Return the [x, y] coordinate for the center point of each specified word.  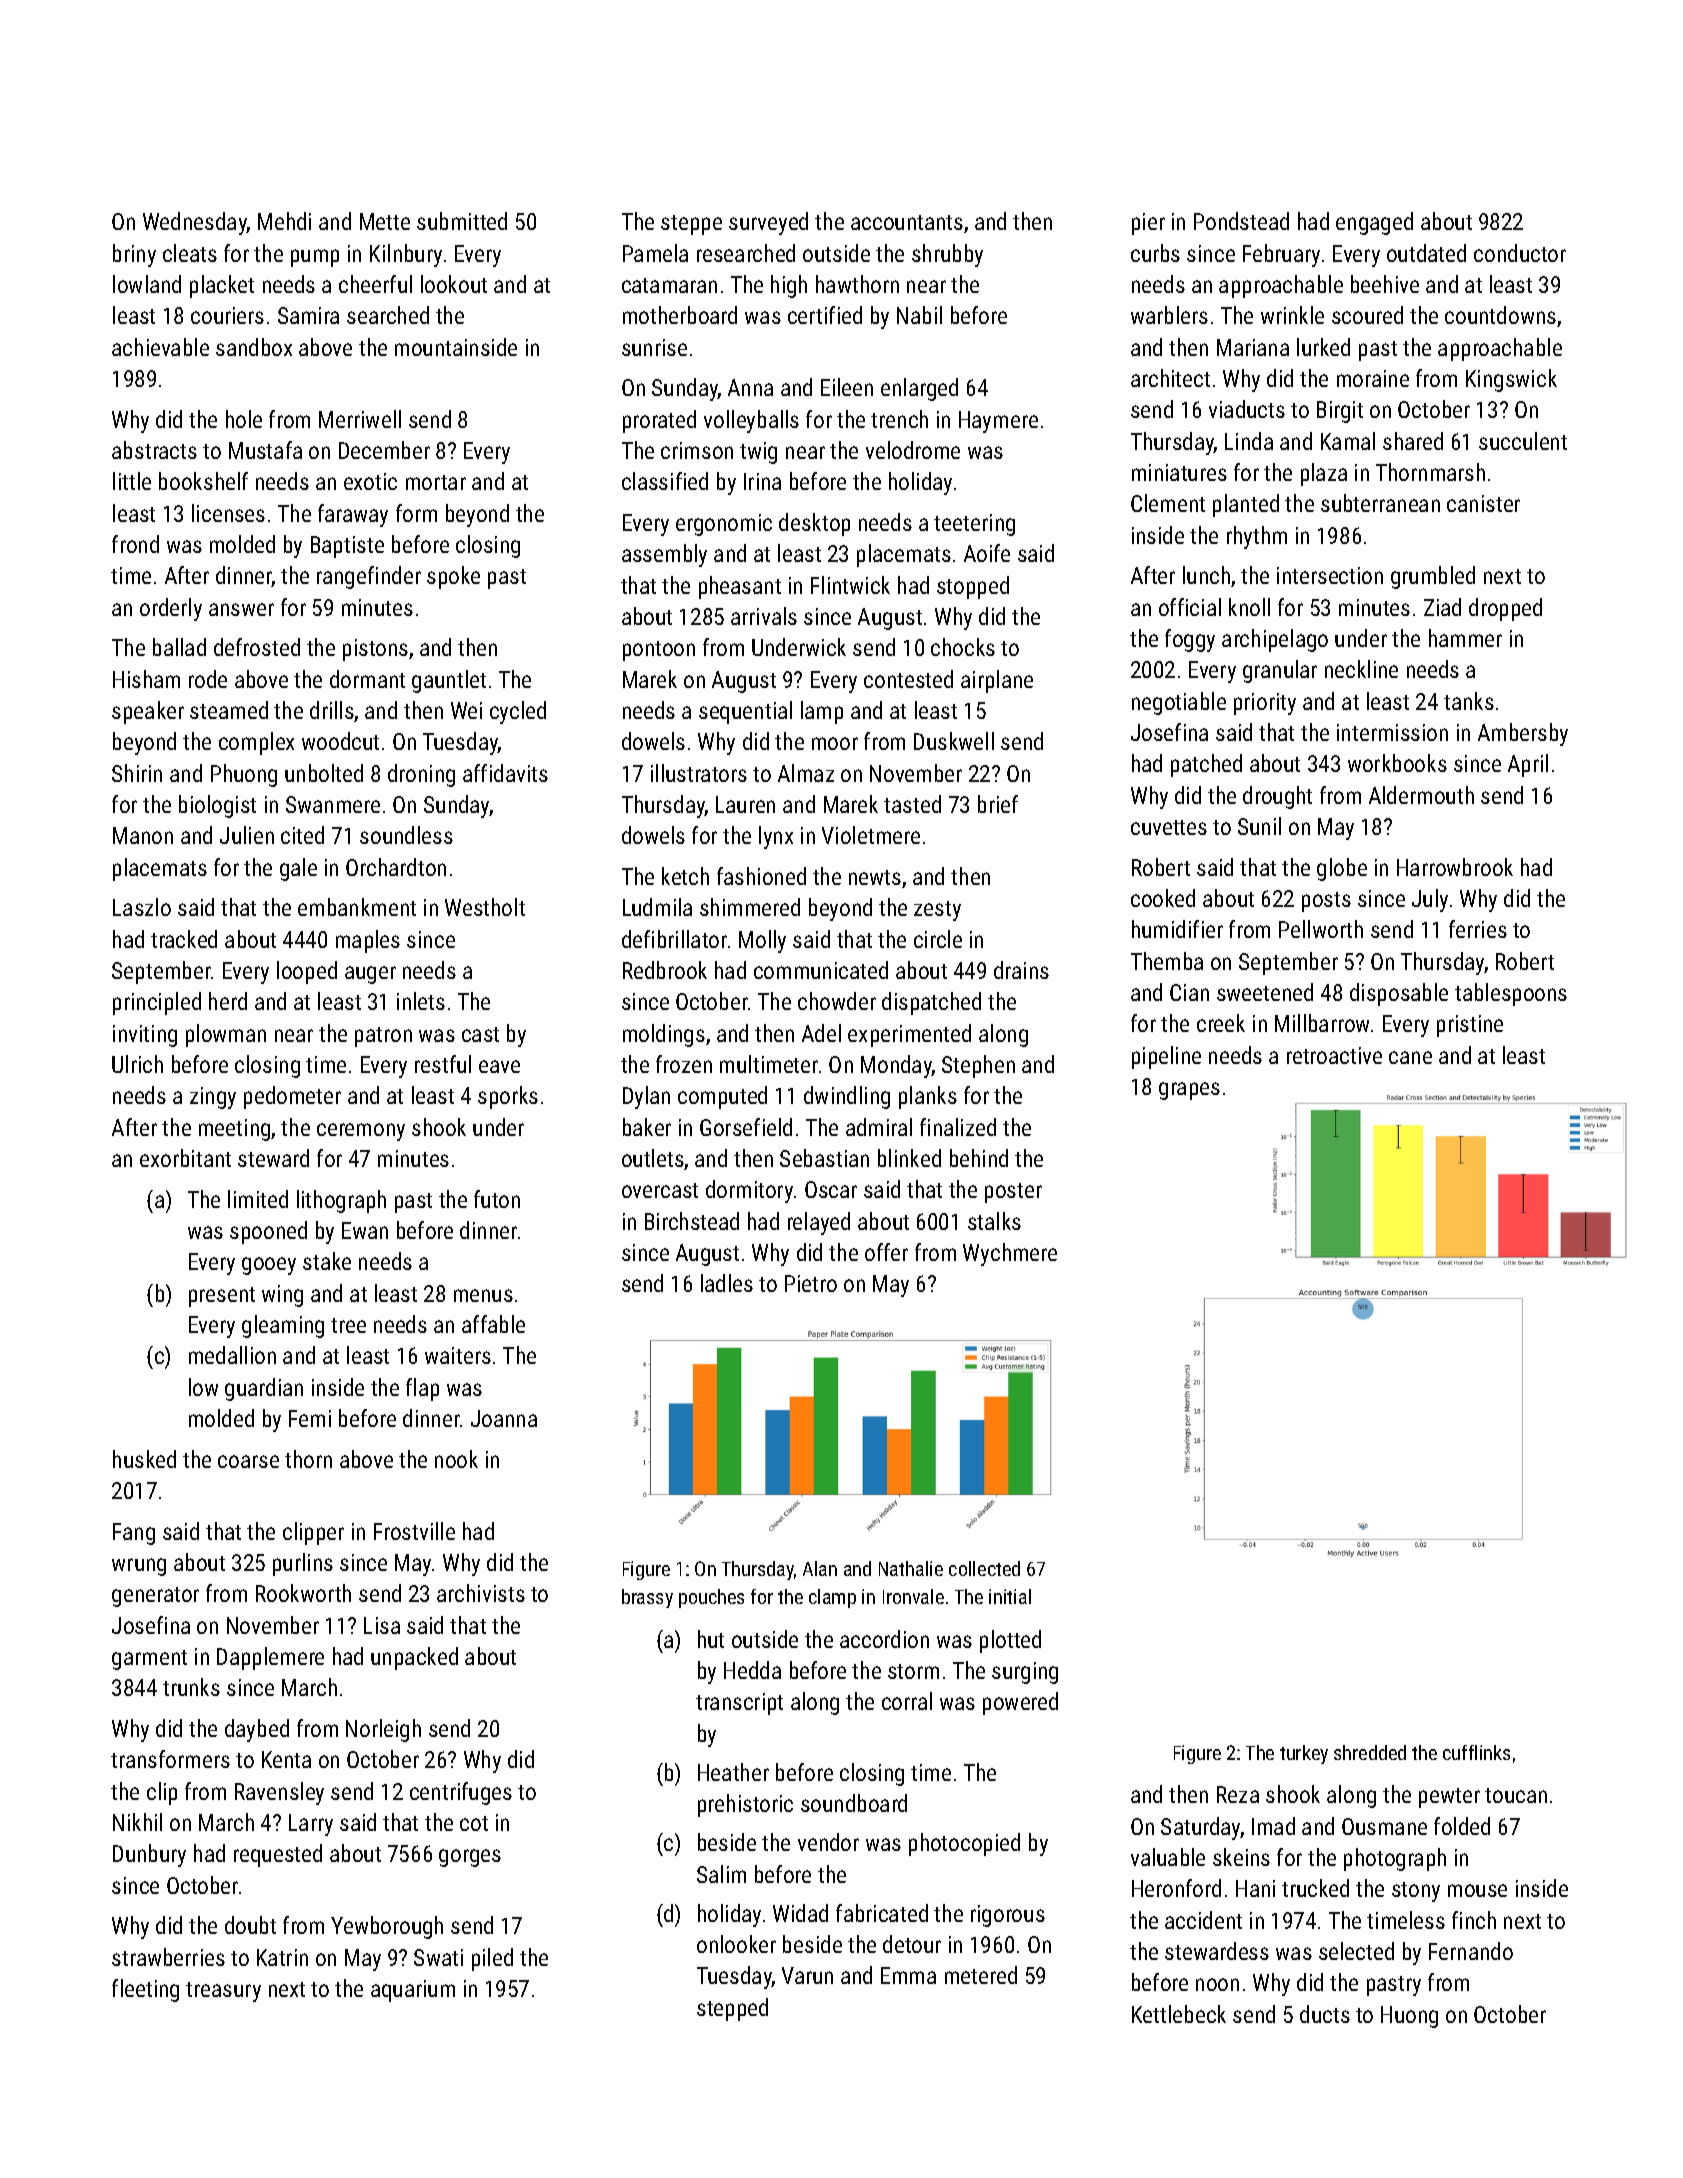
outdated [1426, 253]
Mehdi [284, 221]
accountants [907, 222]
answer [241, 609]
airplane [997, 681]
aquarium [413, 1991]
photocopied [964, 1844]
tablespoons [1511, 994]
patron [383, 1037]
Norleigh [383, 1730]
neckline [1361, 669]
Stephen [978, 1066]
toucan [1516, 1795]
